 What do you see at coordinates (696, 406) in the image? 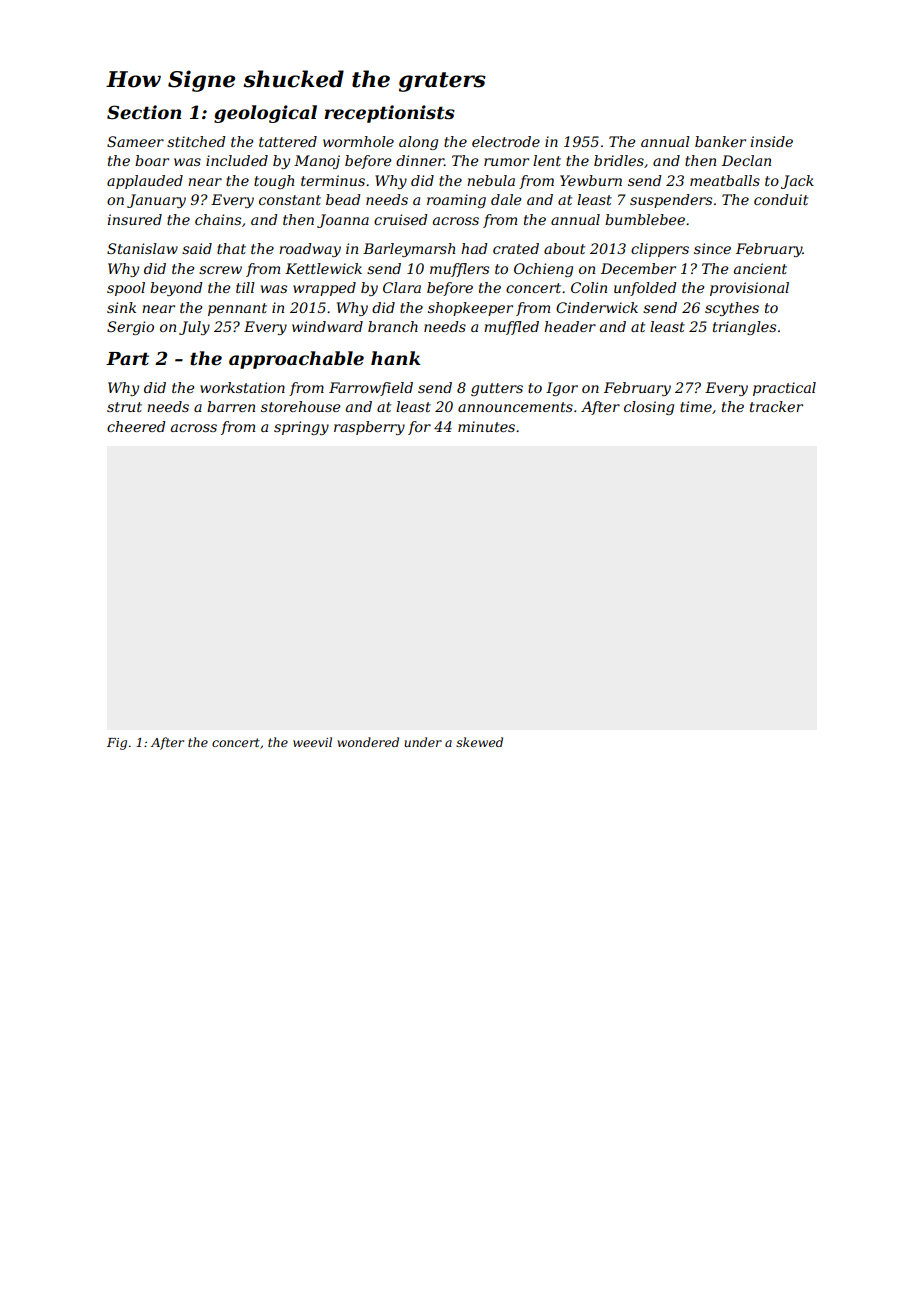
I see `time` at bounding box center [696, 406].
